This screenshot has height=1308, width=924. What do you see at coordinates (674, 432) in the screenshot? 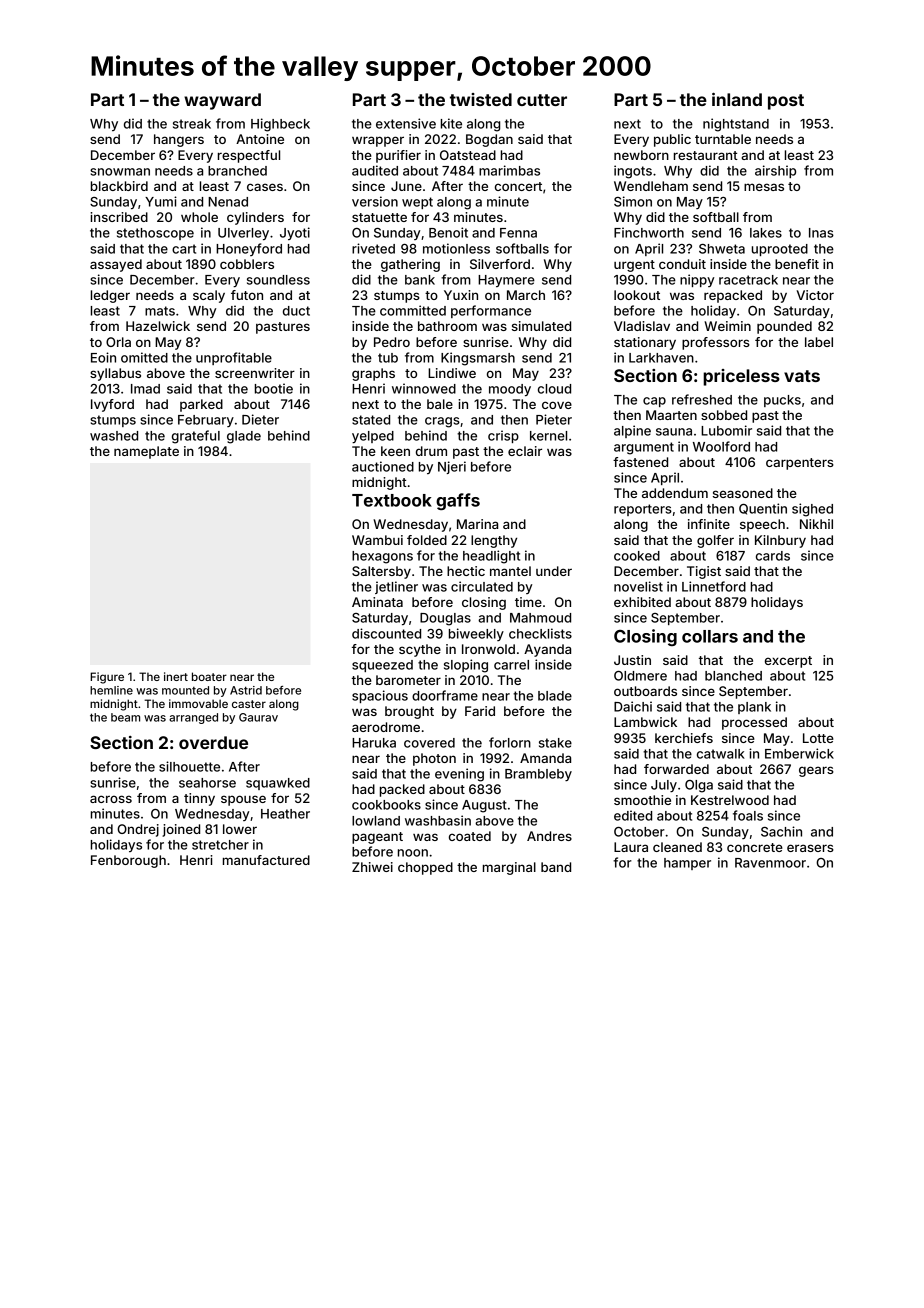
I see `sauna` at bounding box center [674, 432].
